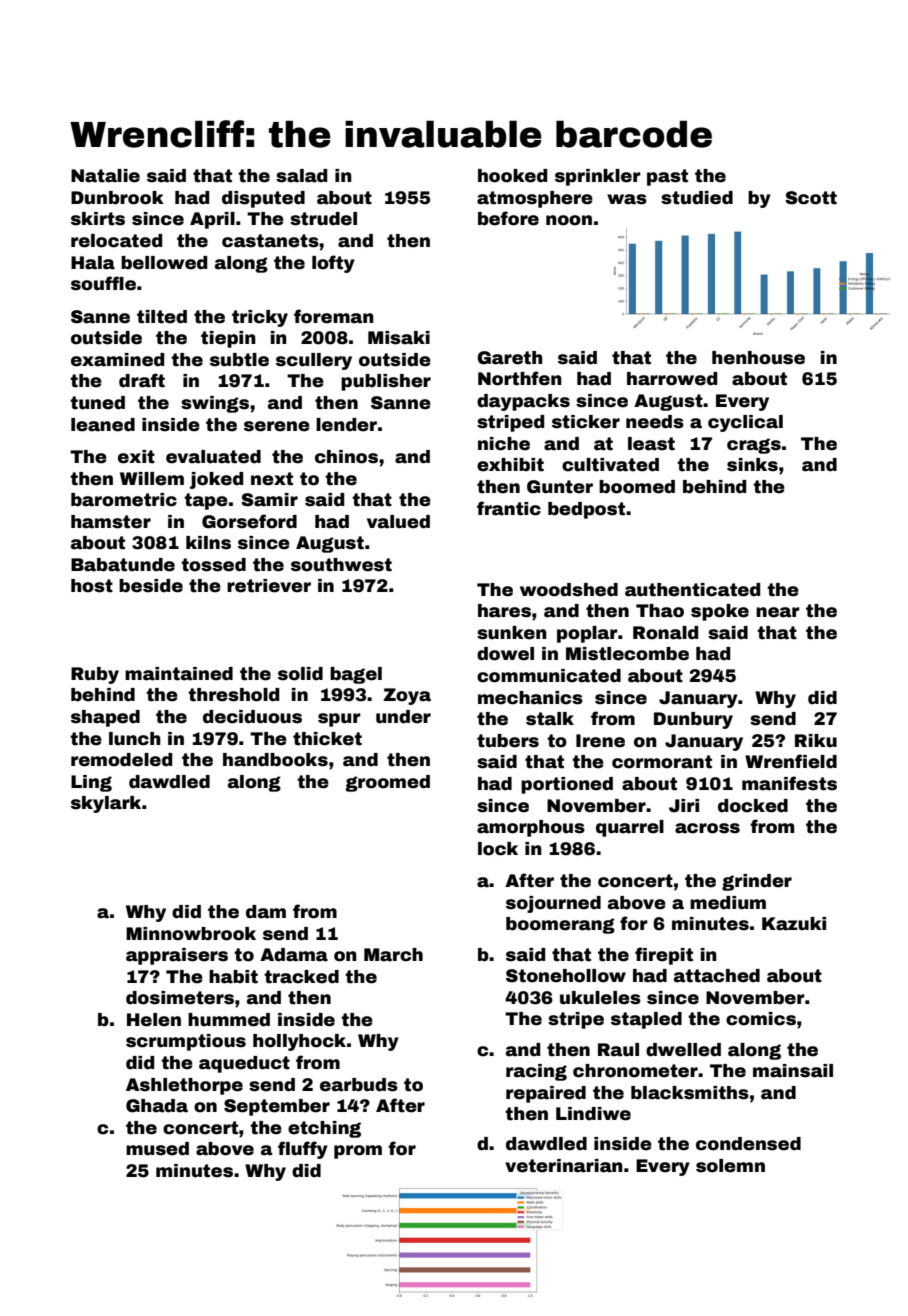  I want to click on niche, so click(504, 444).
